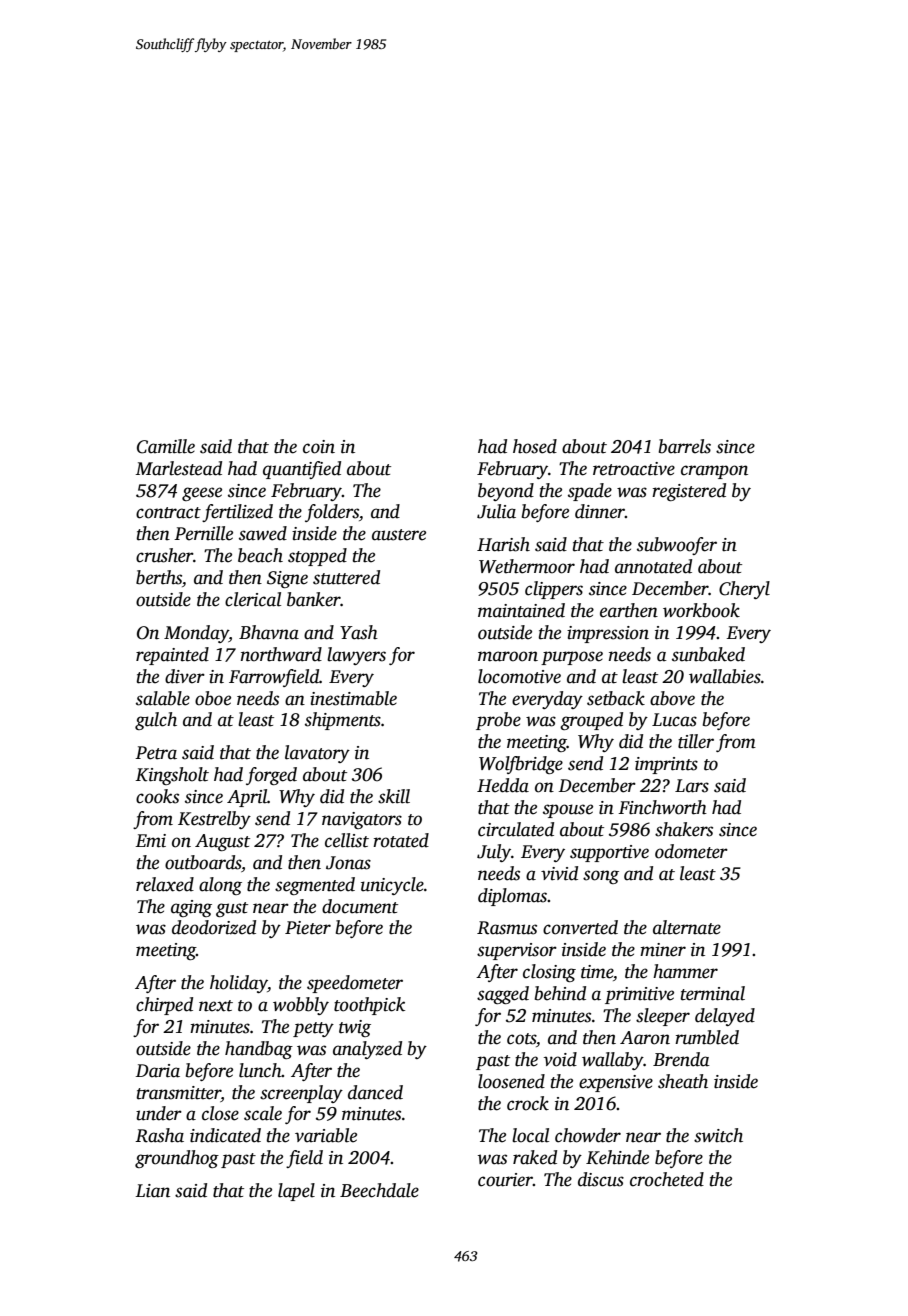 Image resolution: width=908 pixels, height=1316 pixels. I want to click on maroon, so click(508, 656).
